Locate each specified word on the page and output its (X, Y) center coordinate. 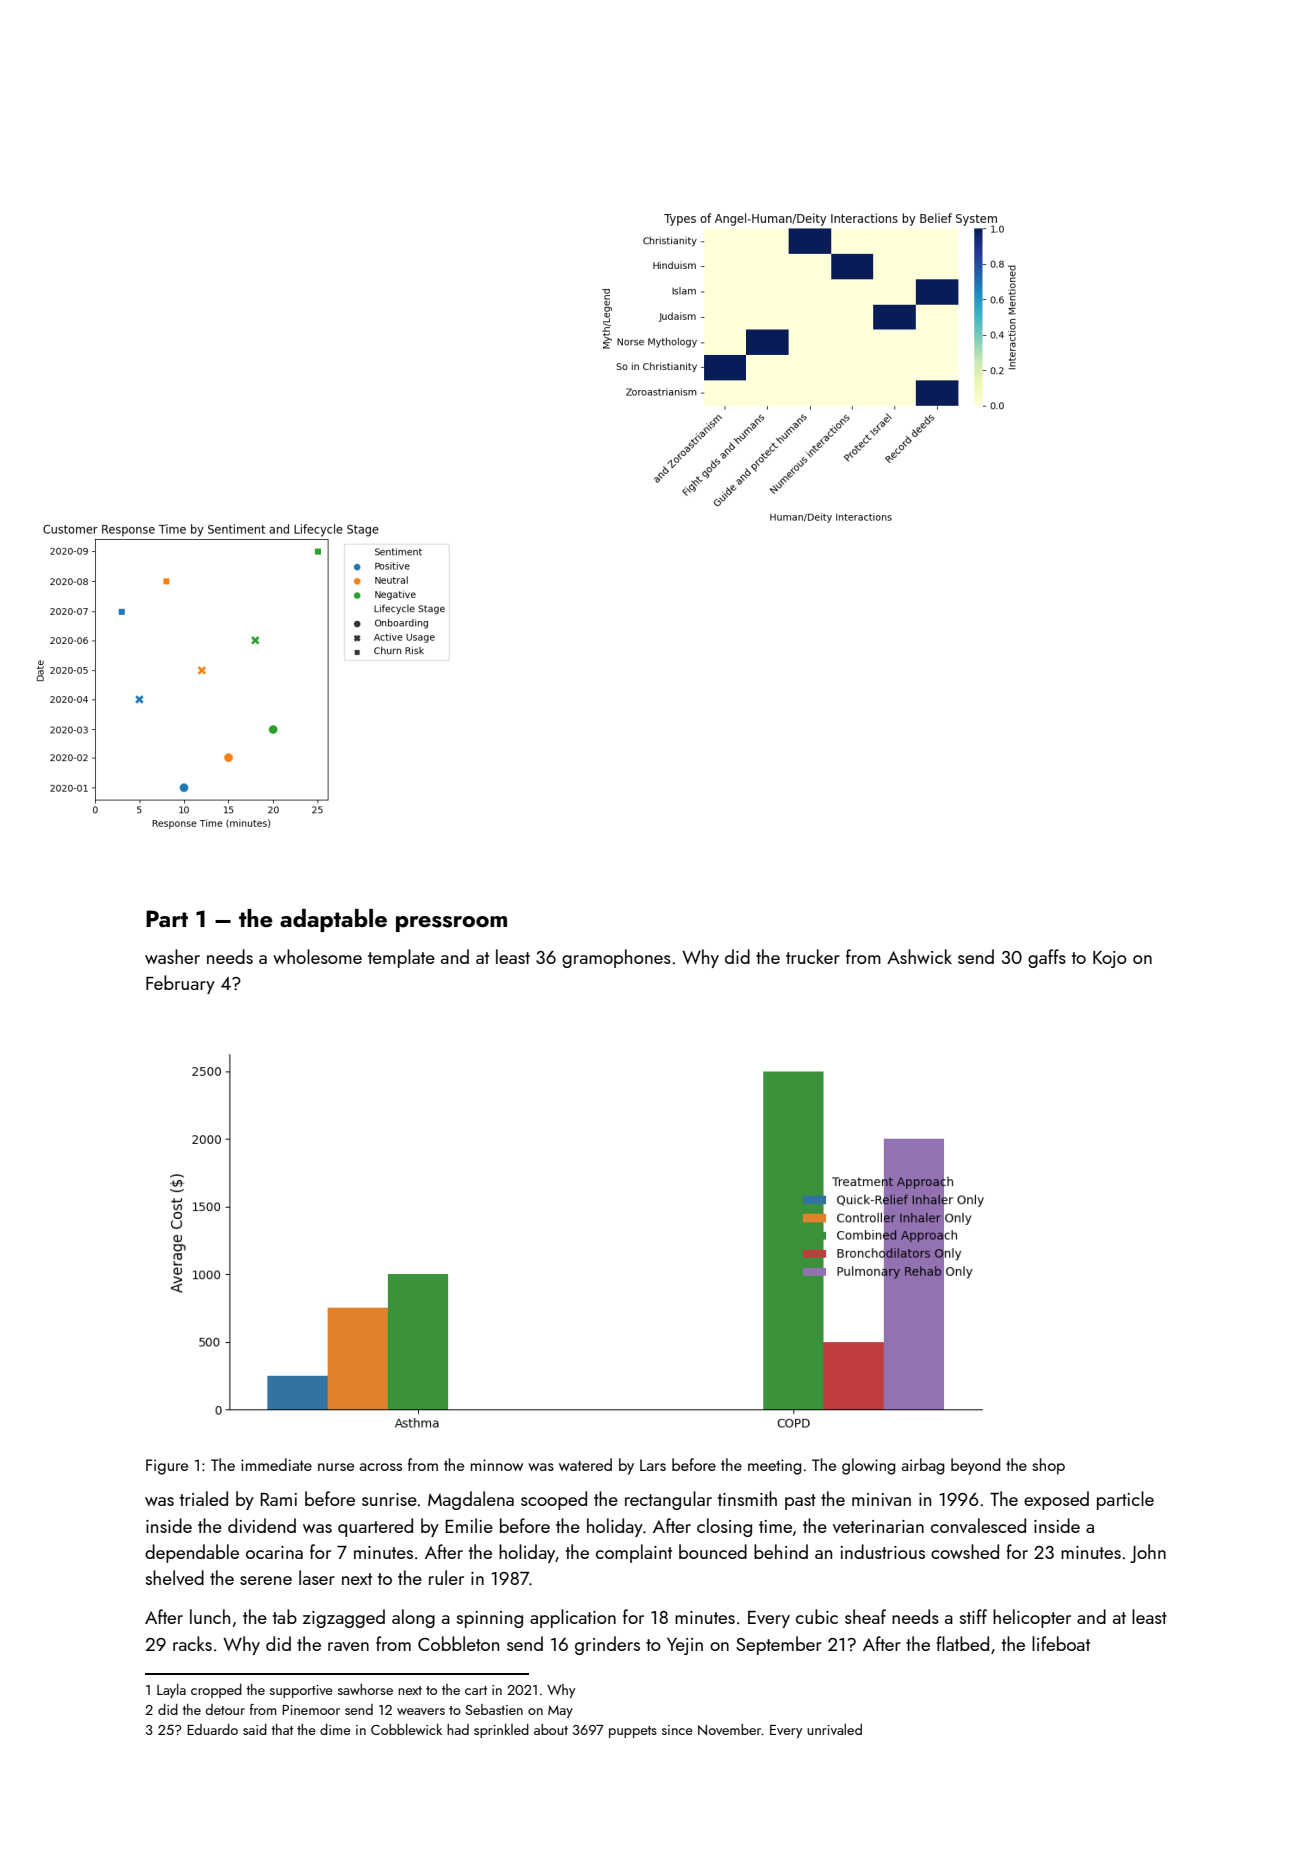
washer (172, 956)
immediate (276, 1464)
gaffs (1047, 958)
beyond (976, 1466)
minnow (497, 1465)
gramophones (616, 958)
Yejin (685, 1646)
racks (192, 1643)
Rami (278, 1499)
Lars (653, 1465)
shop (1048, 1466)
